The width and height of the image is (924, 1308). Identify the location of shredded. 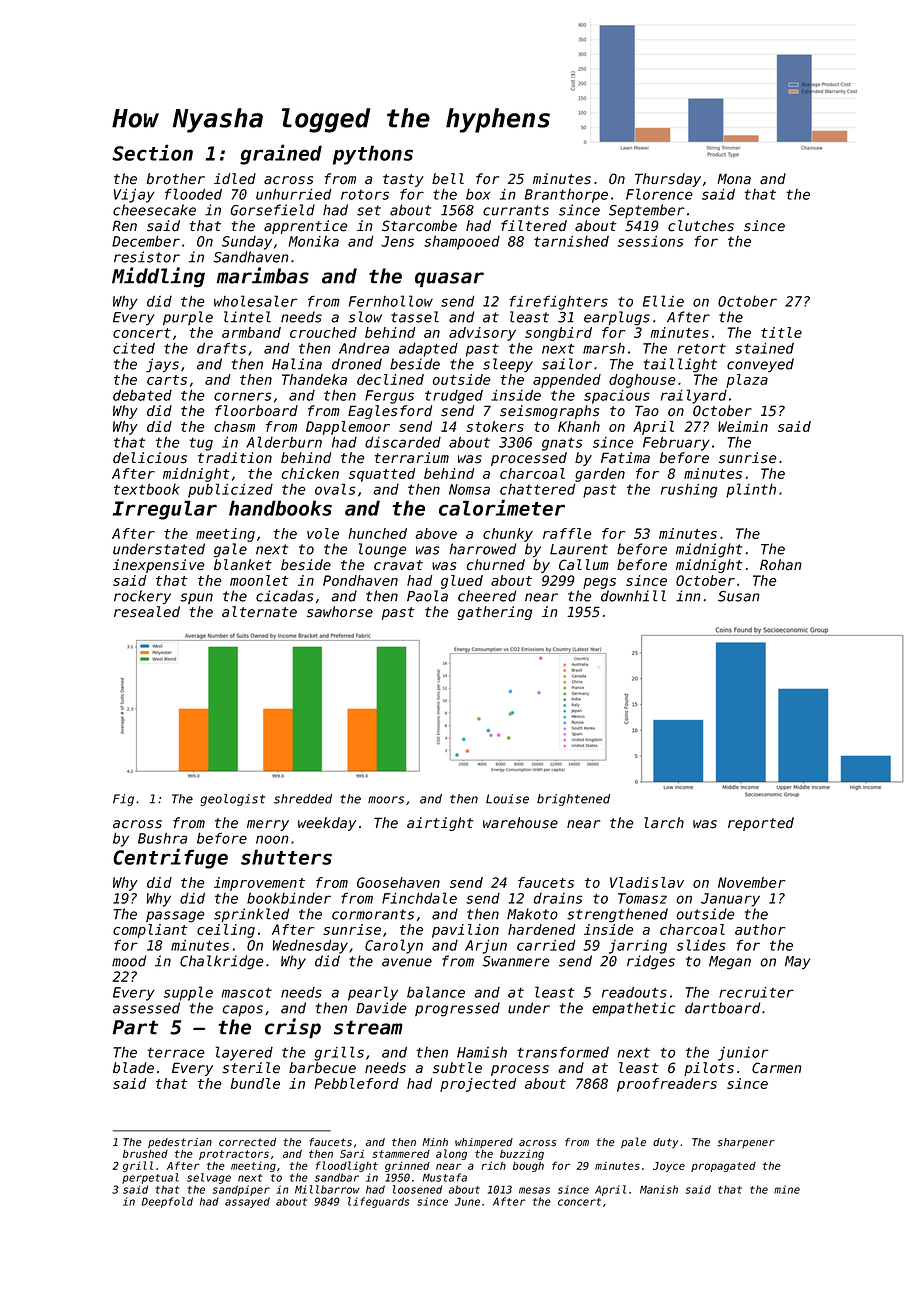
(303, 799).
